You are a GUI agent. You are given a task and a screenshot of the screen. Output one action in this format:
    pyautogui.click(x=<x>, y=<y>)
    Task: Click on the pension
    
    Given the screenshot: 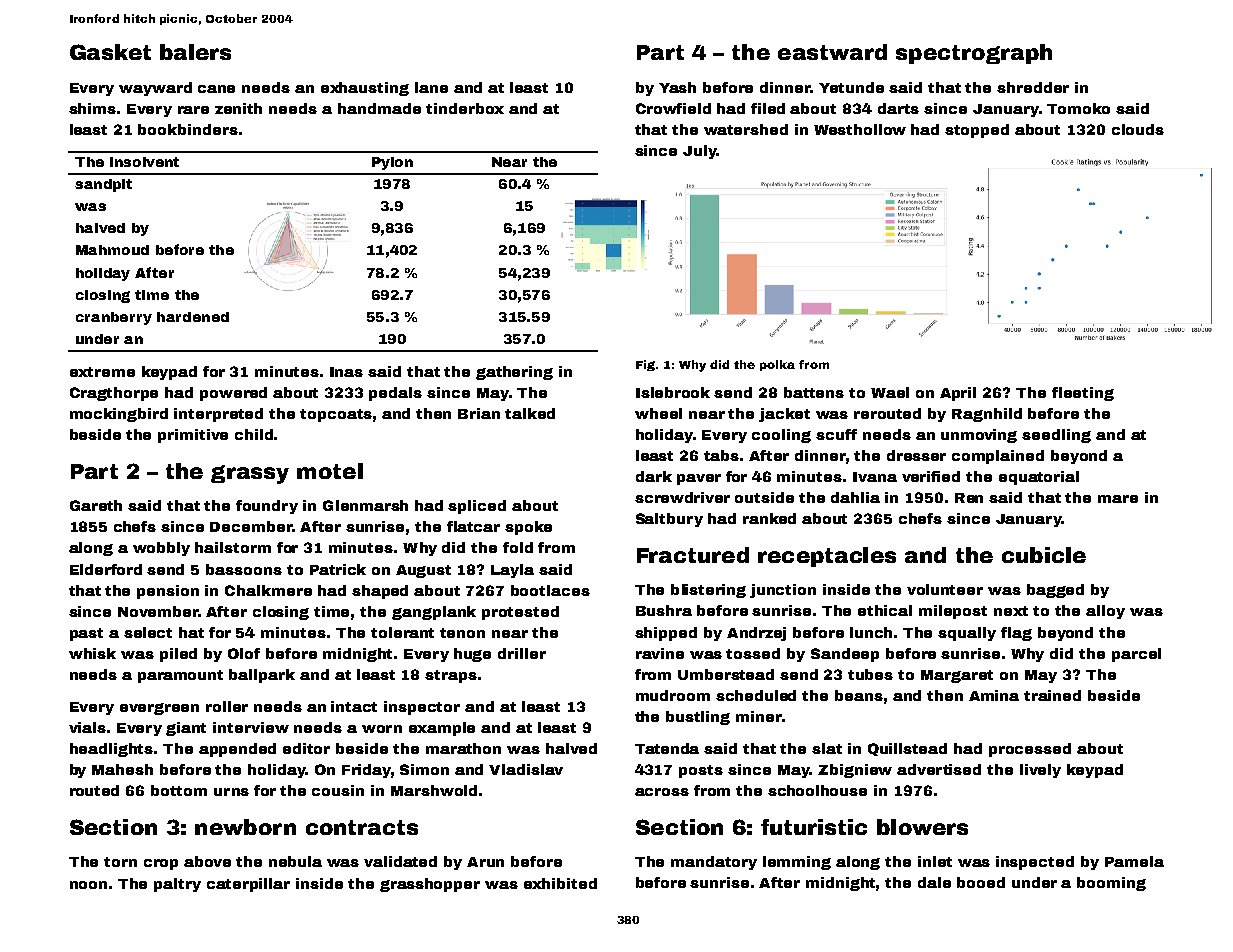 What is the action you would take?
    pyautogui.click(x=168, y=592)
